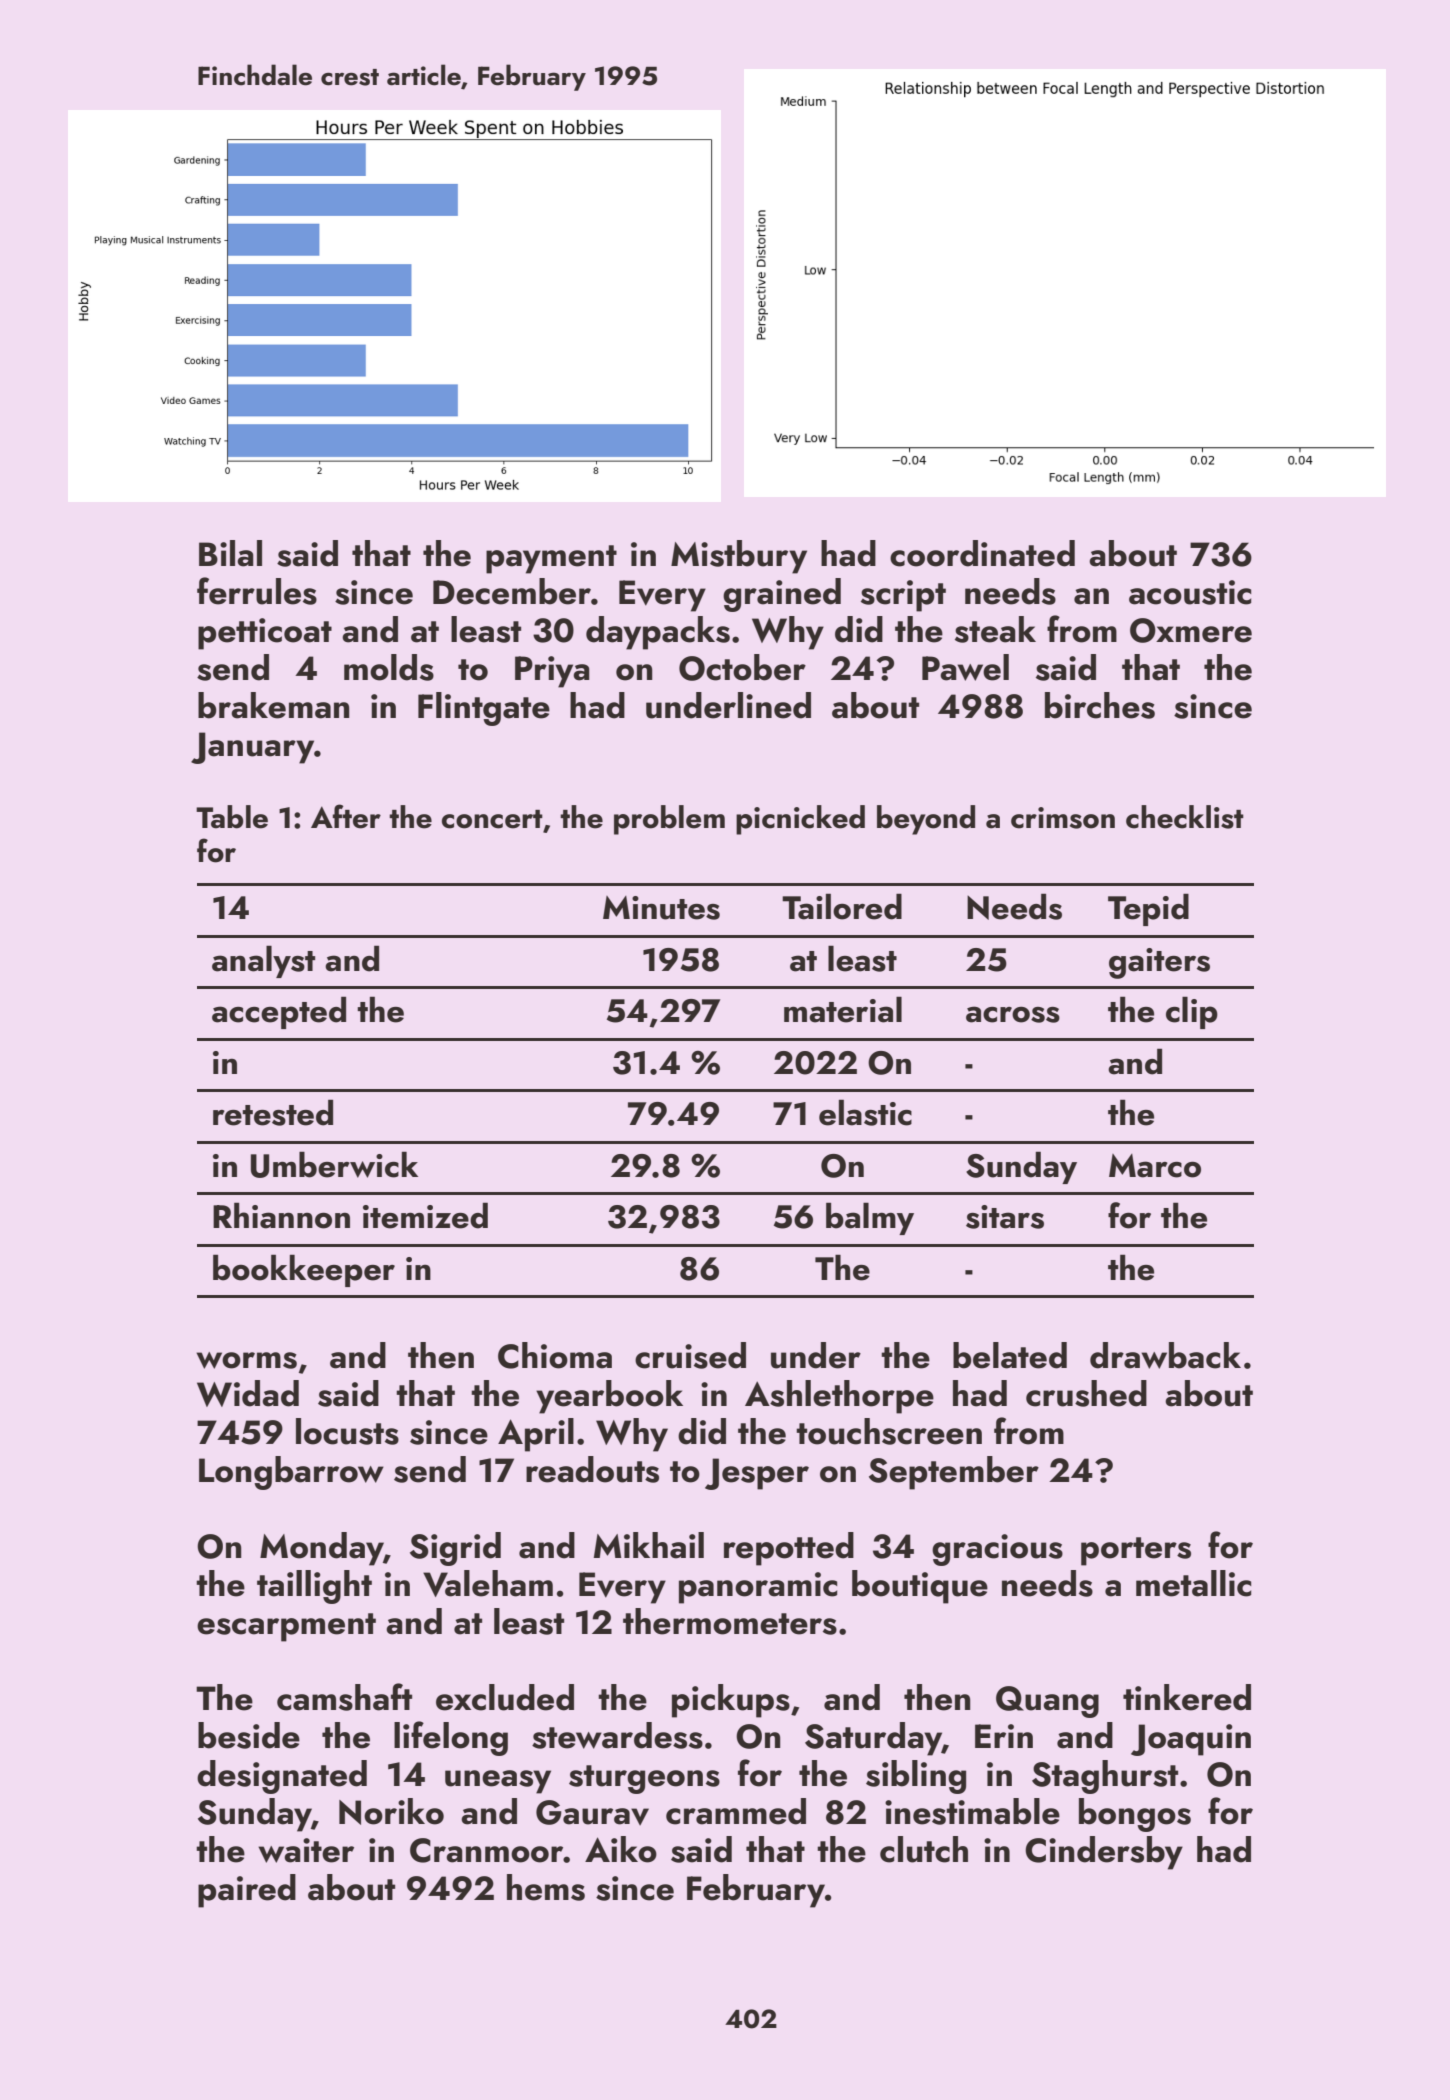  I want to click on analyst, so click(263, 961).
